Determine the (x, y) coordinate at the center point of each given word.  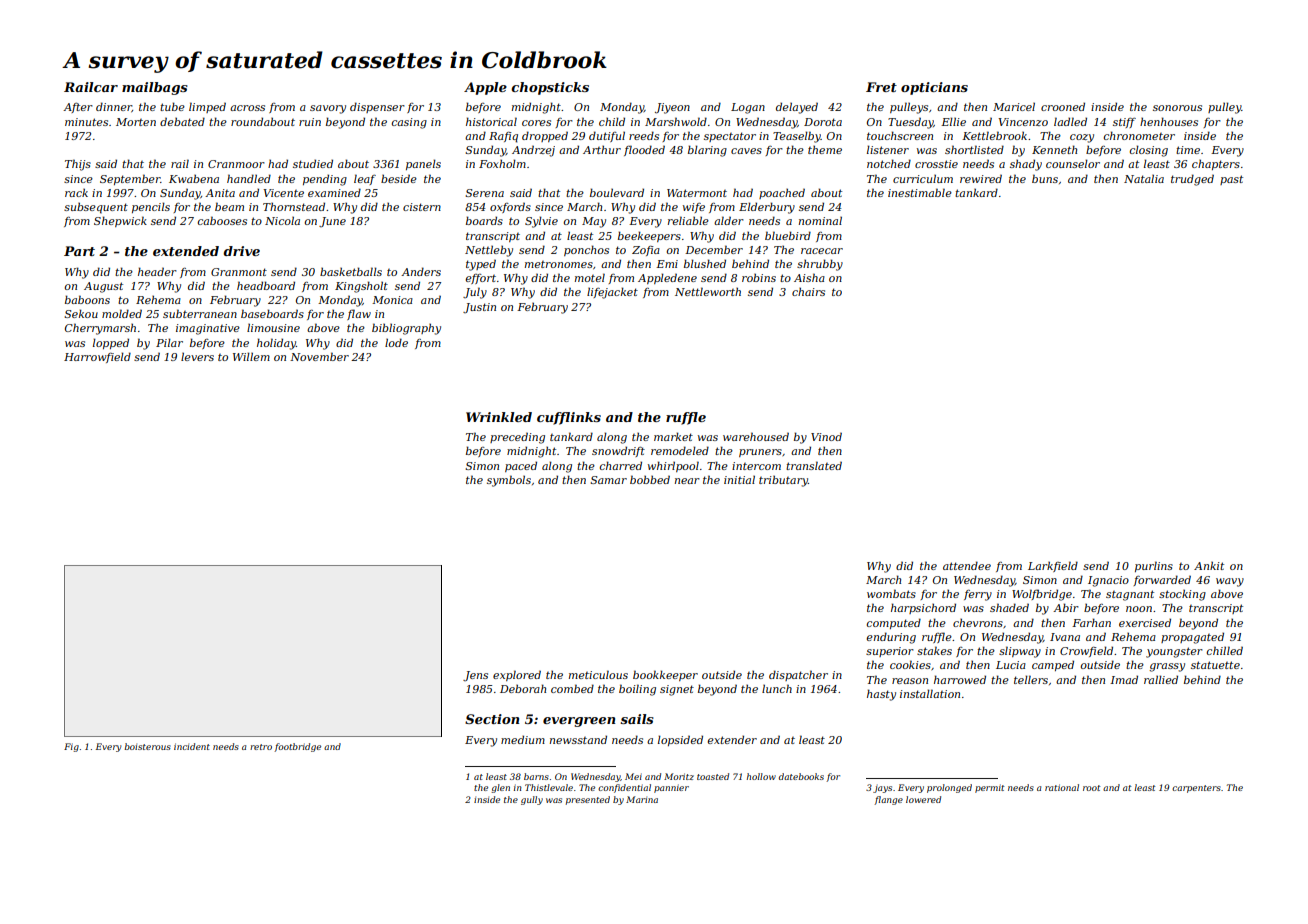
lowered (923, 799)
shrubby (820, 265)
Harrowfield (97, 357)
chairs (808, 291)
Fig (71, 747)
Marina (642, 799)
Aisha (809, 277)
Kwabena (194, 178)
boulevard (617, 192)
